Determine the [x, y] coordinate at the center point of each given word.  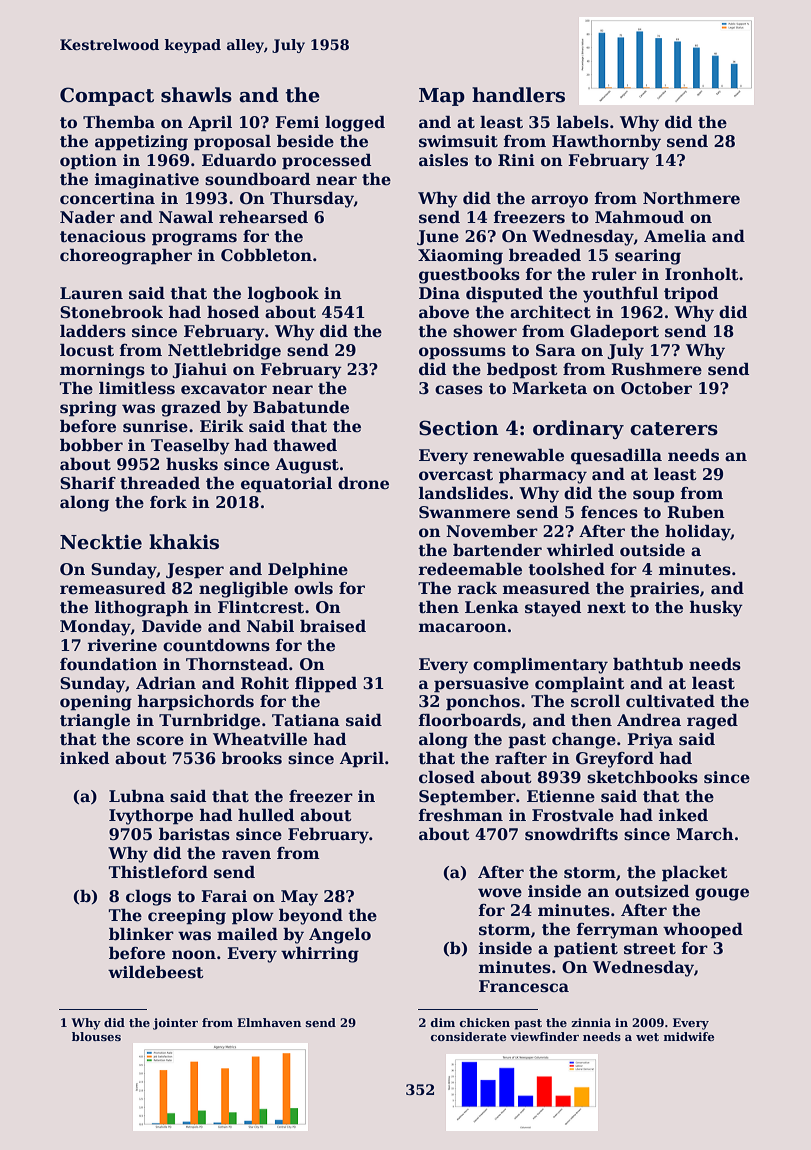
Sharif [88, 483]
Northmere [691, 198]
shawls [196, 95]
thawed [305, 445]
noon [194, 955]
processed [326, 162]
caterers [674, 429]
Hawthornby [606, 143]
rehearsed [263, 217]
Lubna [137, 796]
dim [443, 1022]
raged [712, 722]
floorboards [470, 720]
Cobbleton [266, 255]
